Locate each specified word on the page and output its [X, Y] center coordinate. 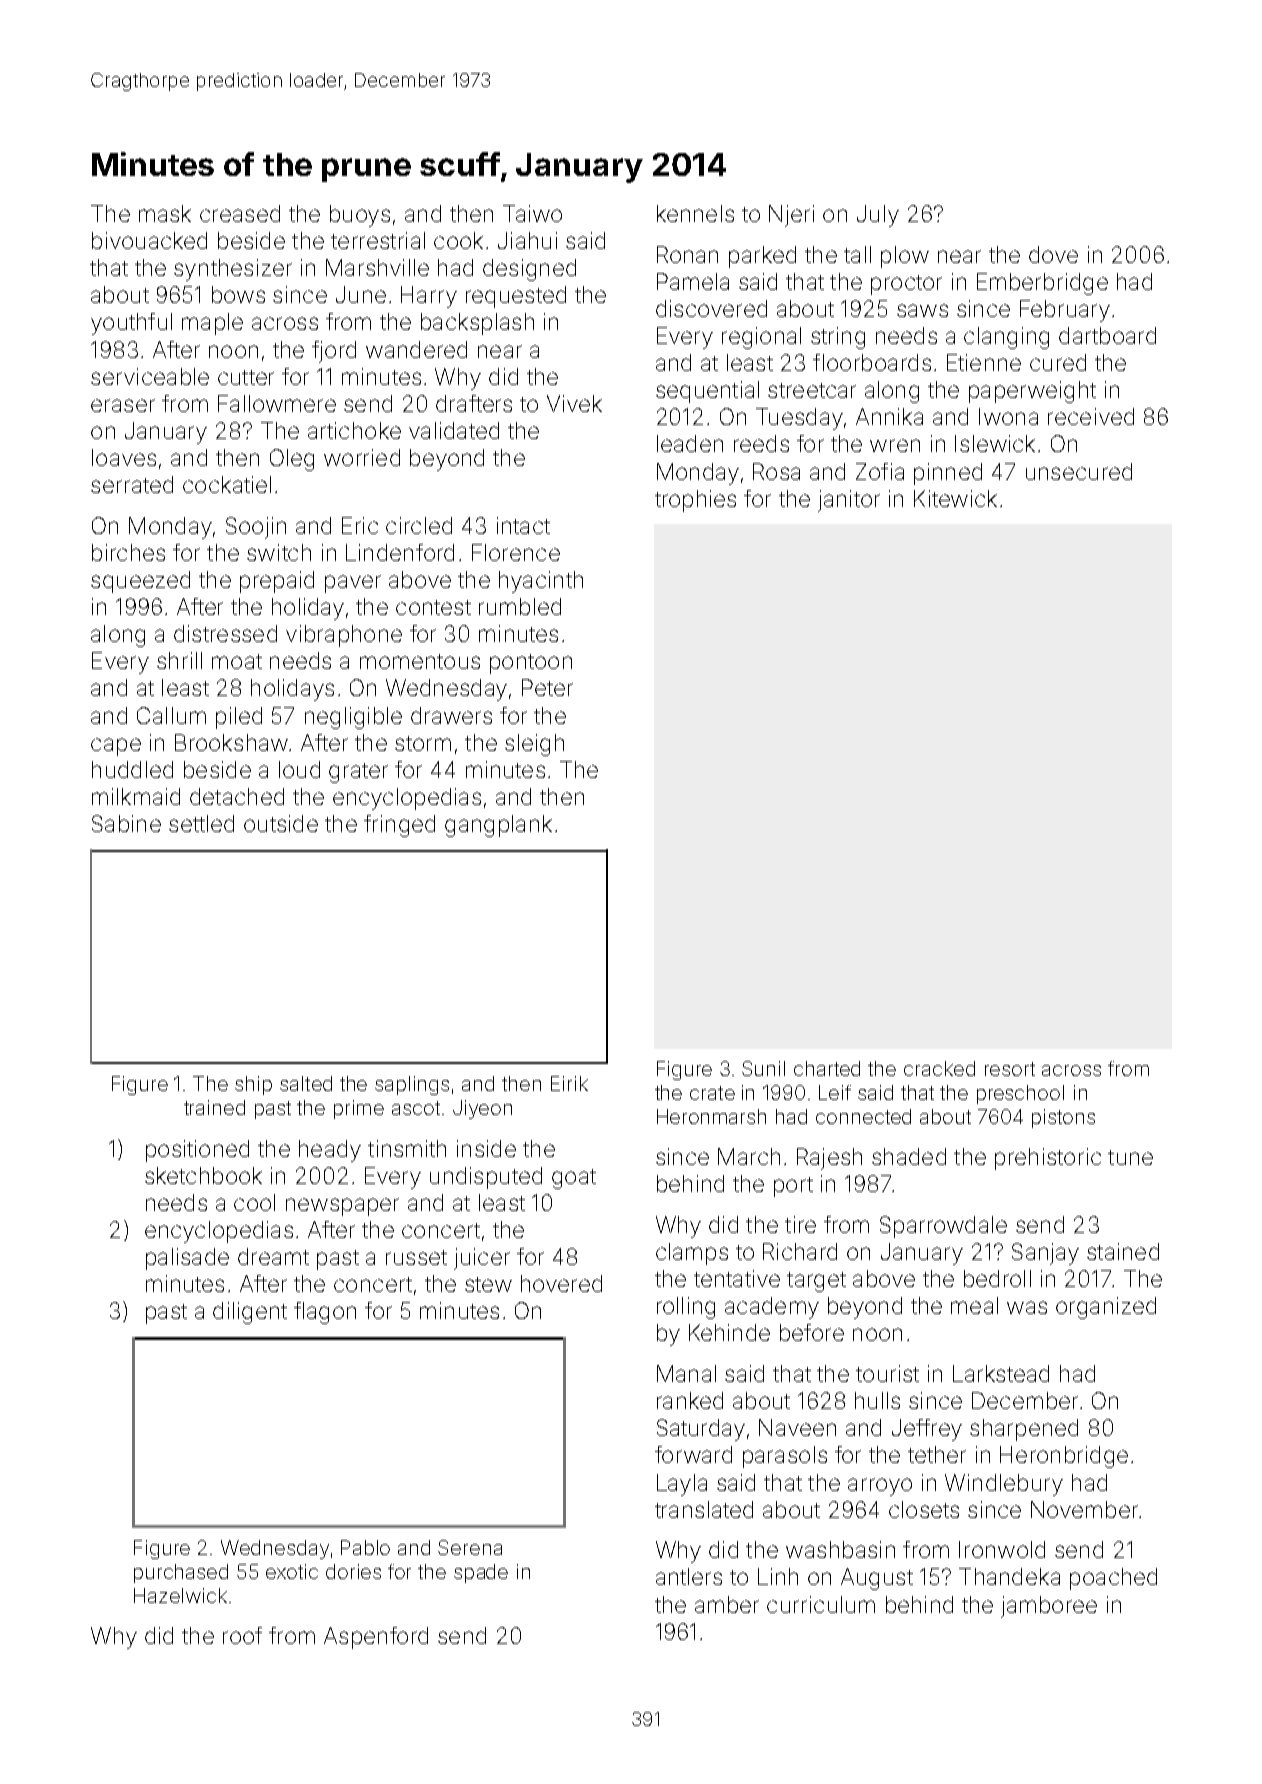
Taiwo [532, 213]
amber [727, 1604]
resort [1010, 1069]
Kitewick [955, 498]
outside [281, 823]
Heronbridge [1064, 1457]
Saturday [701, 1430]
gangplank [498, 826]
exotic [292, 1571]
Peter [547, 687]
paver [353, 584]
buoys [360, 216]
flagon [325, 1313]
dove [1053, 254]
